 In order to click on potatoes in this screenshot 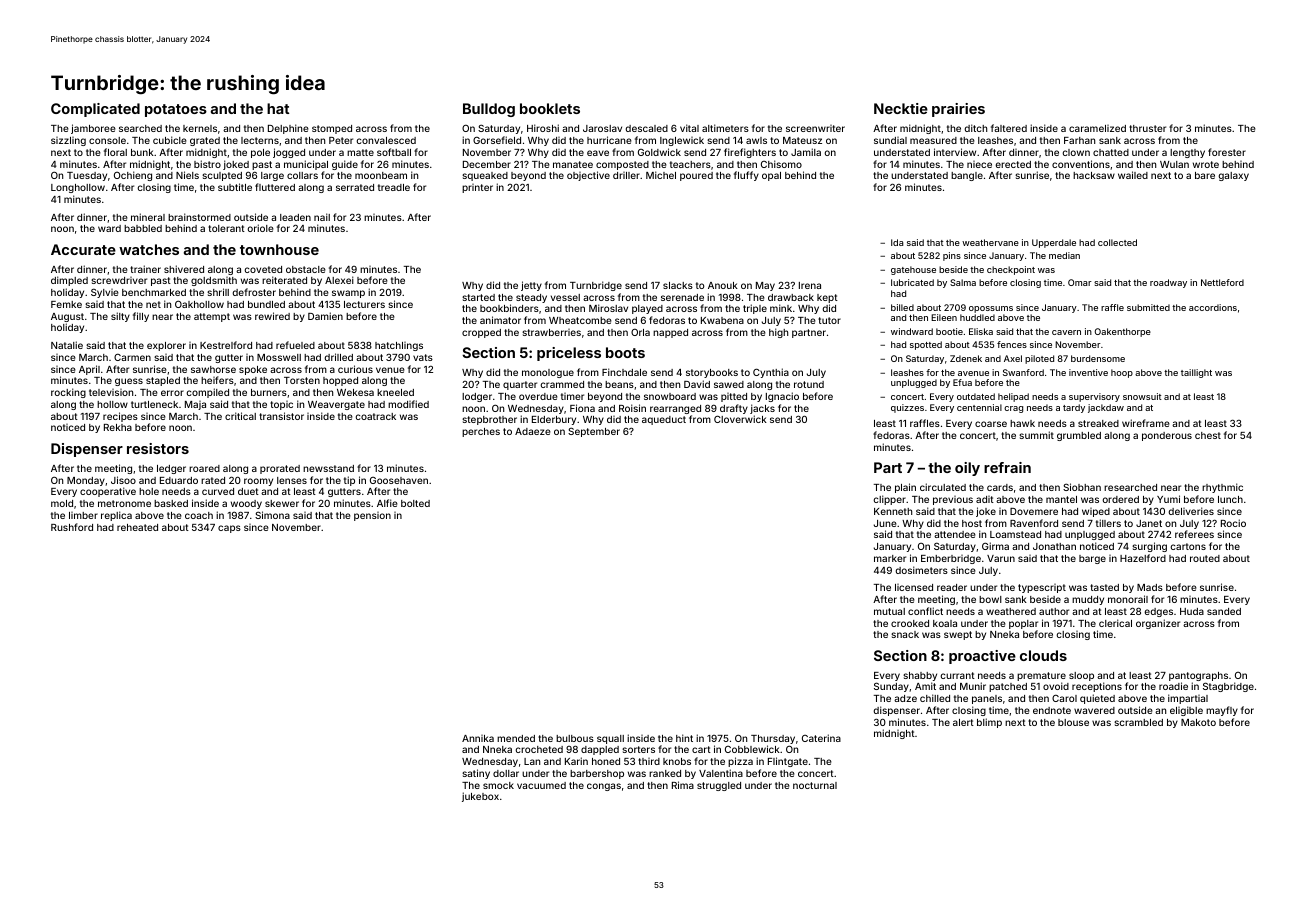, I will do `click(176, 110)`.
